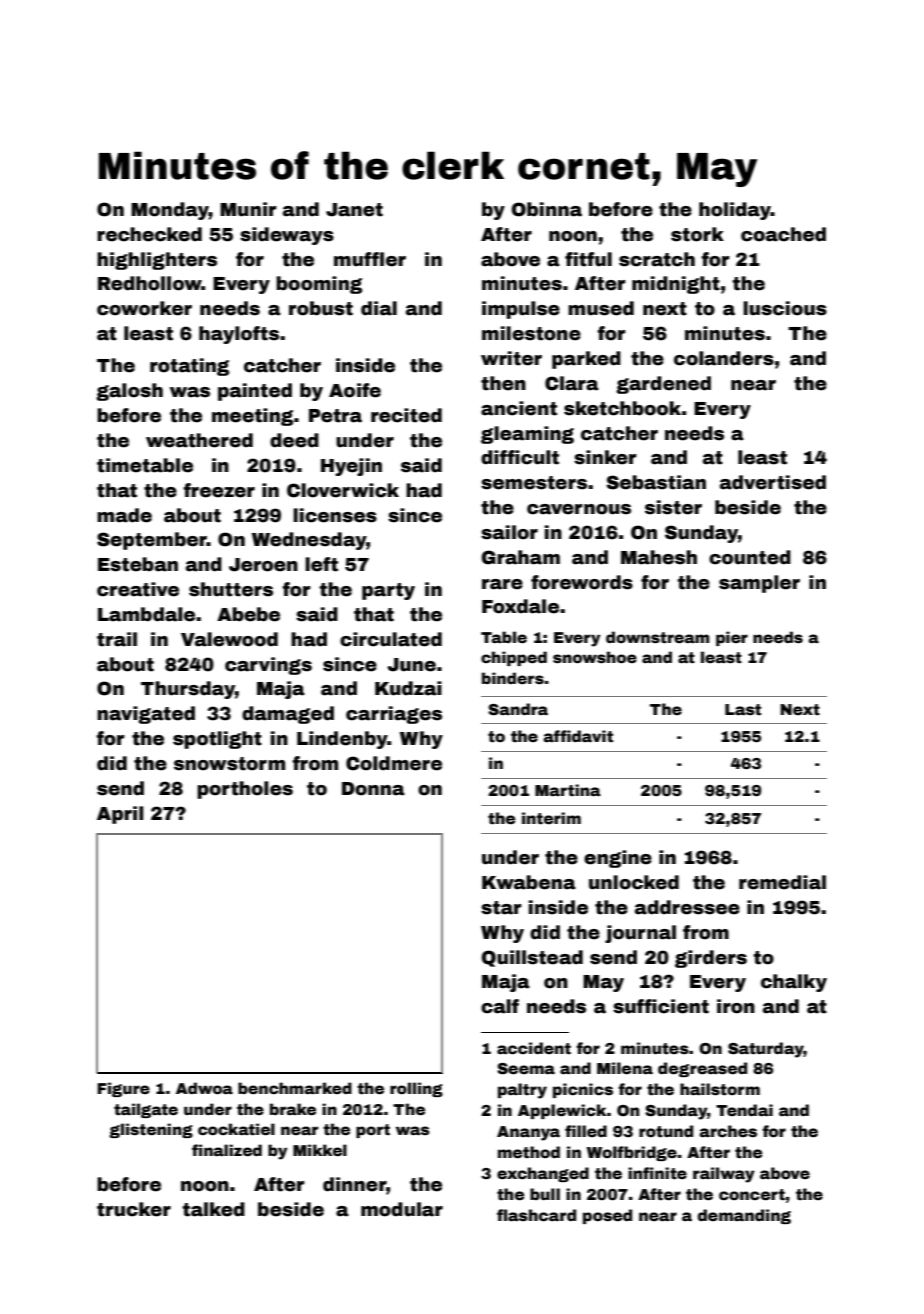 This screenshot has height=1314, width=924. I want to click on Monday, so click(170, 211).
